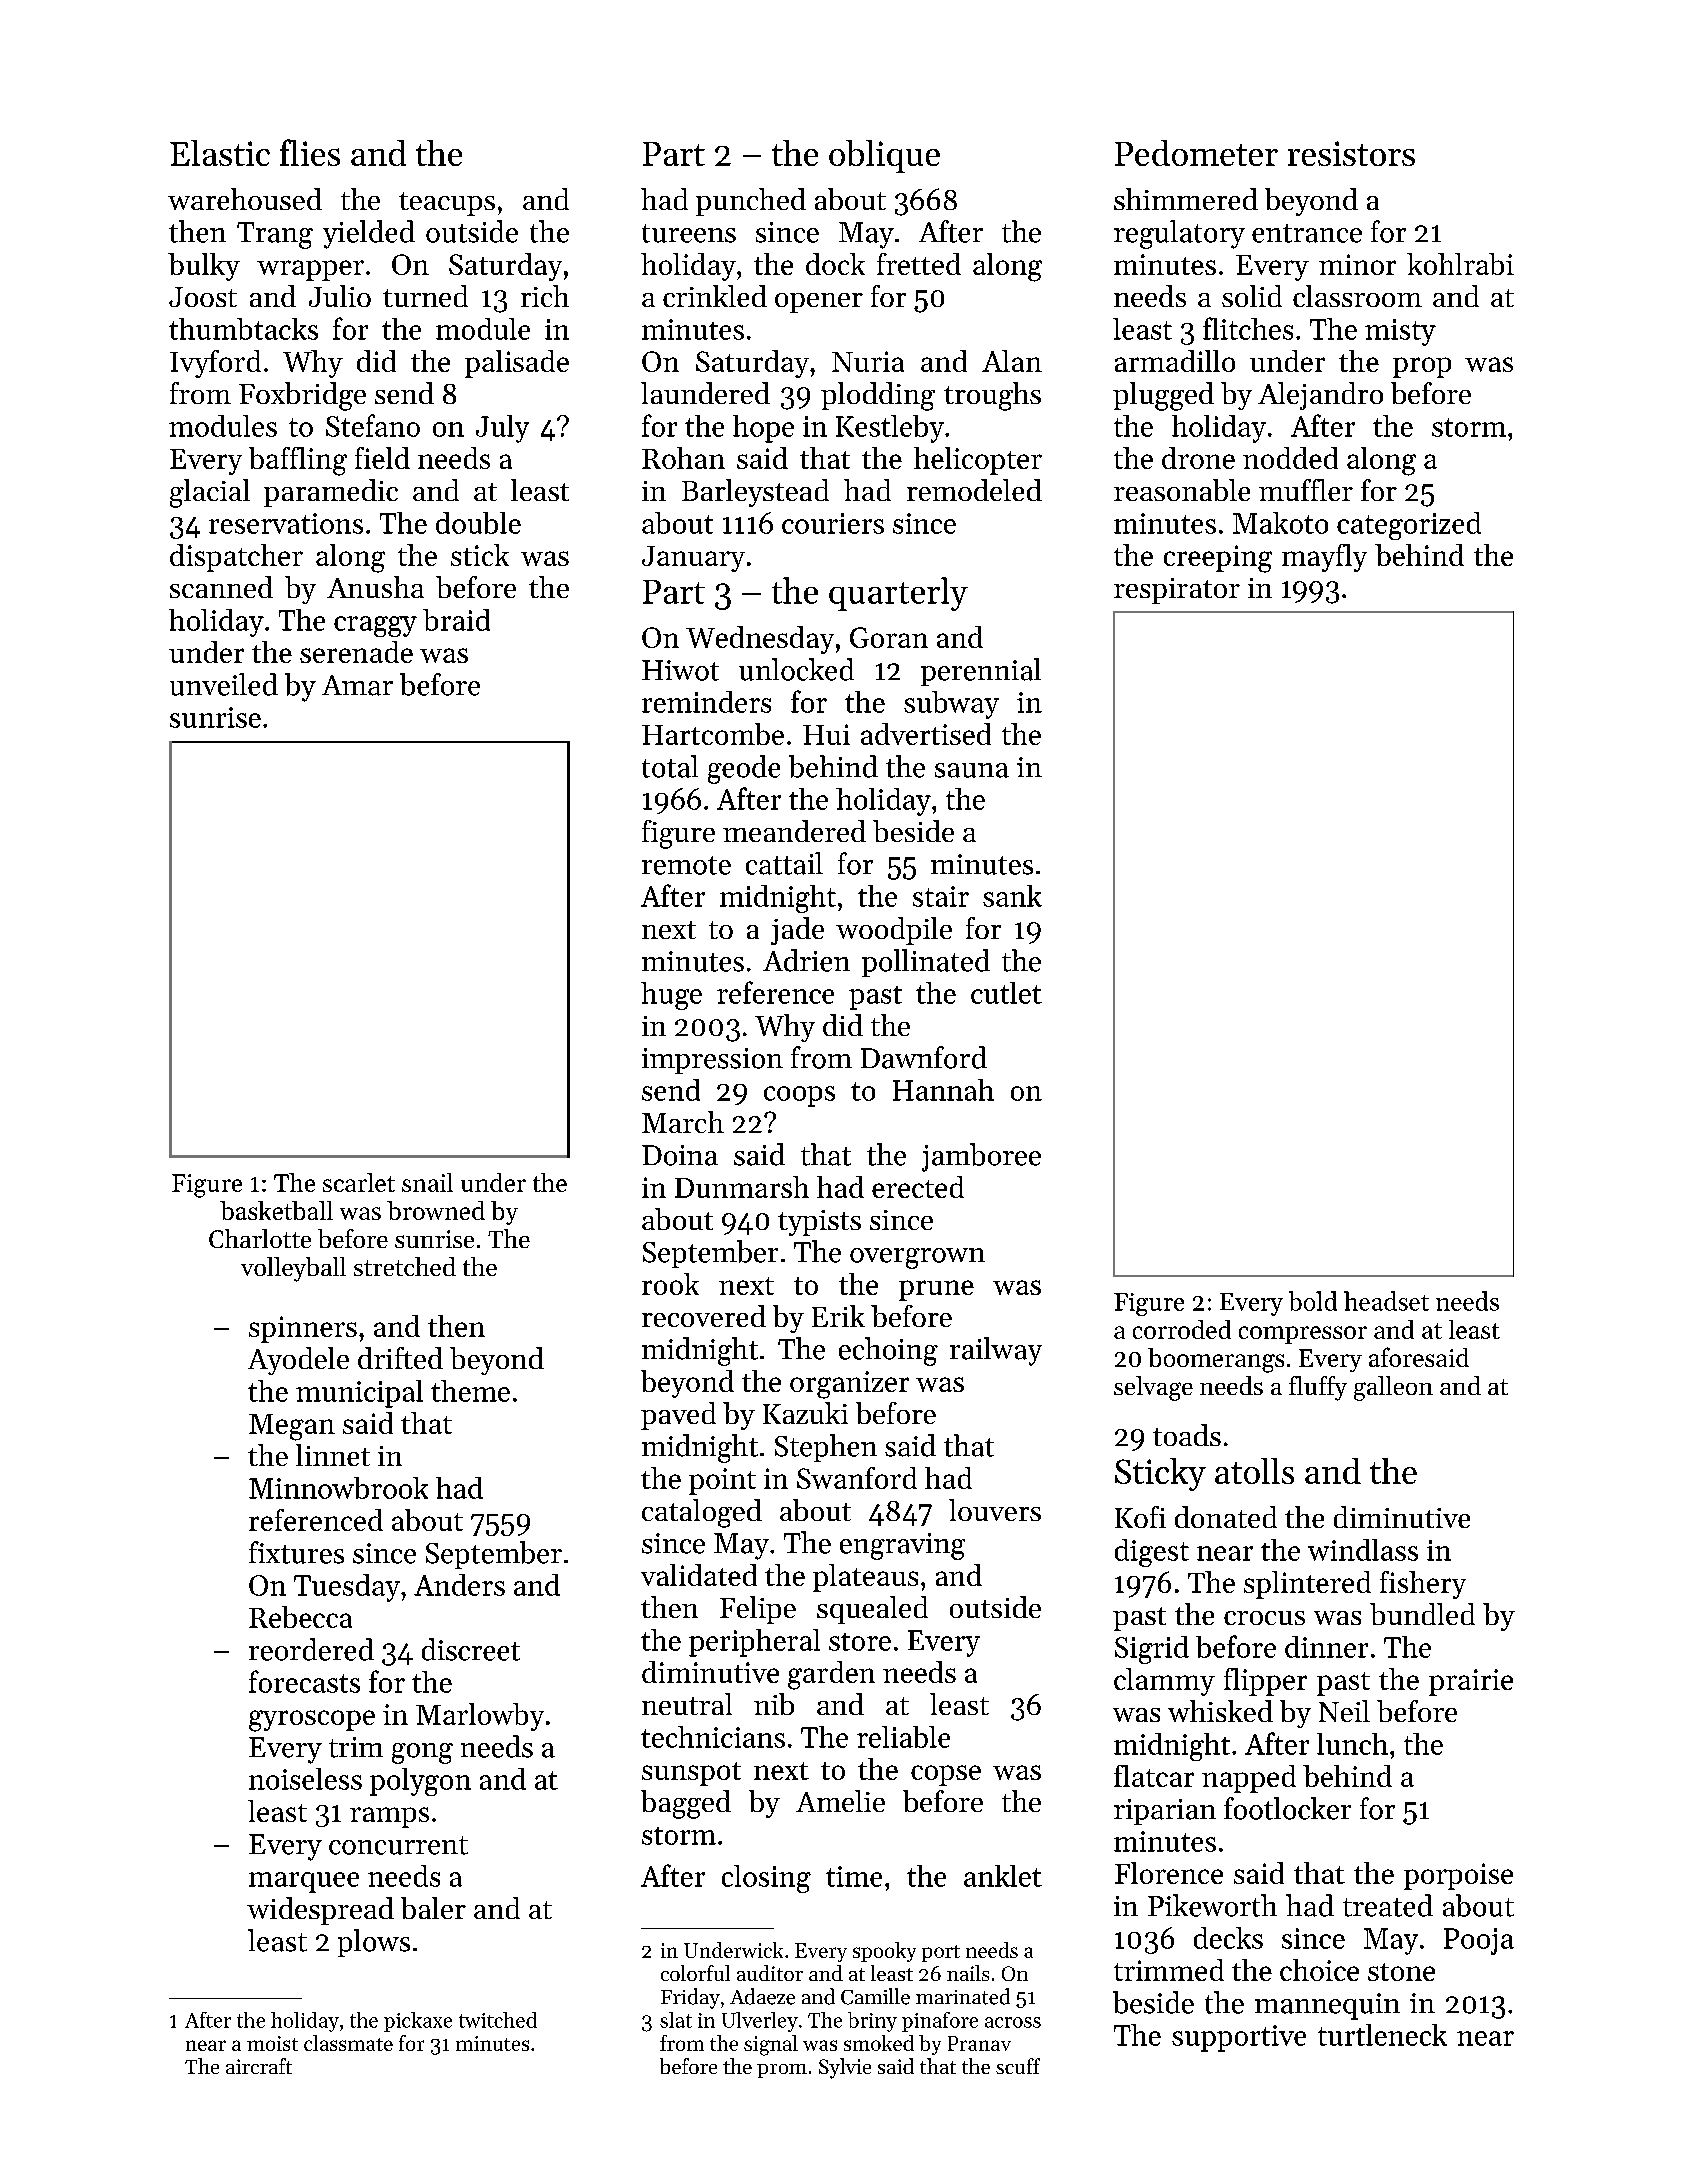  What do you see at coordinates (1351, 153) in the page?
I see `resistors` at bounding box center [1351, 153].
